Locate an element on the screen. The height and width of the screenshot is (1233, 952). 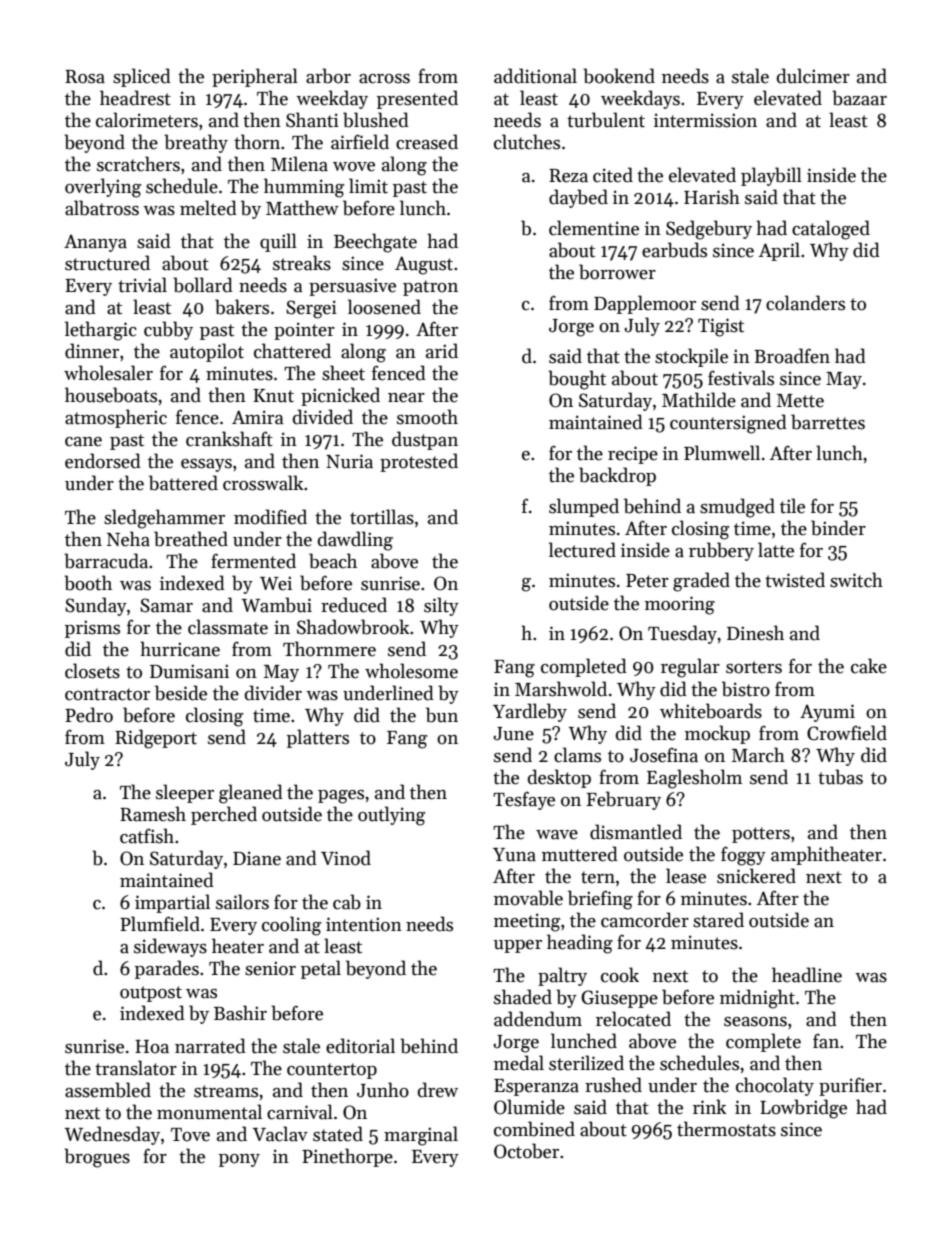
pony is located at coordinates (239, 1160).
